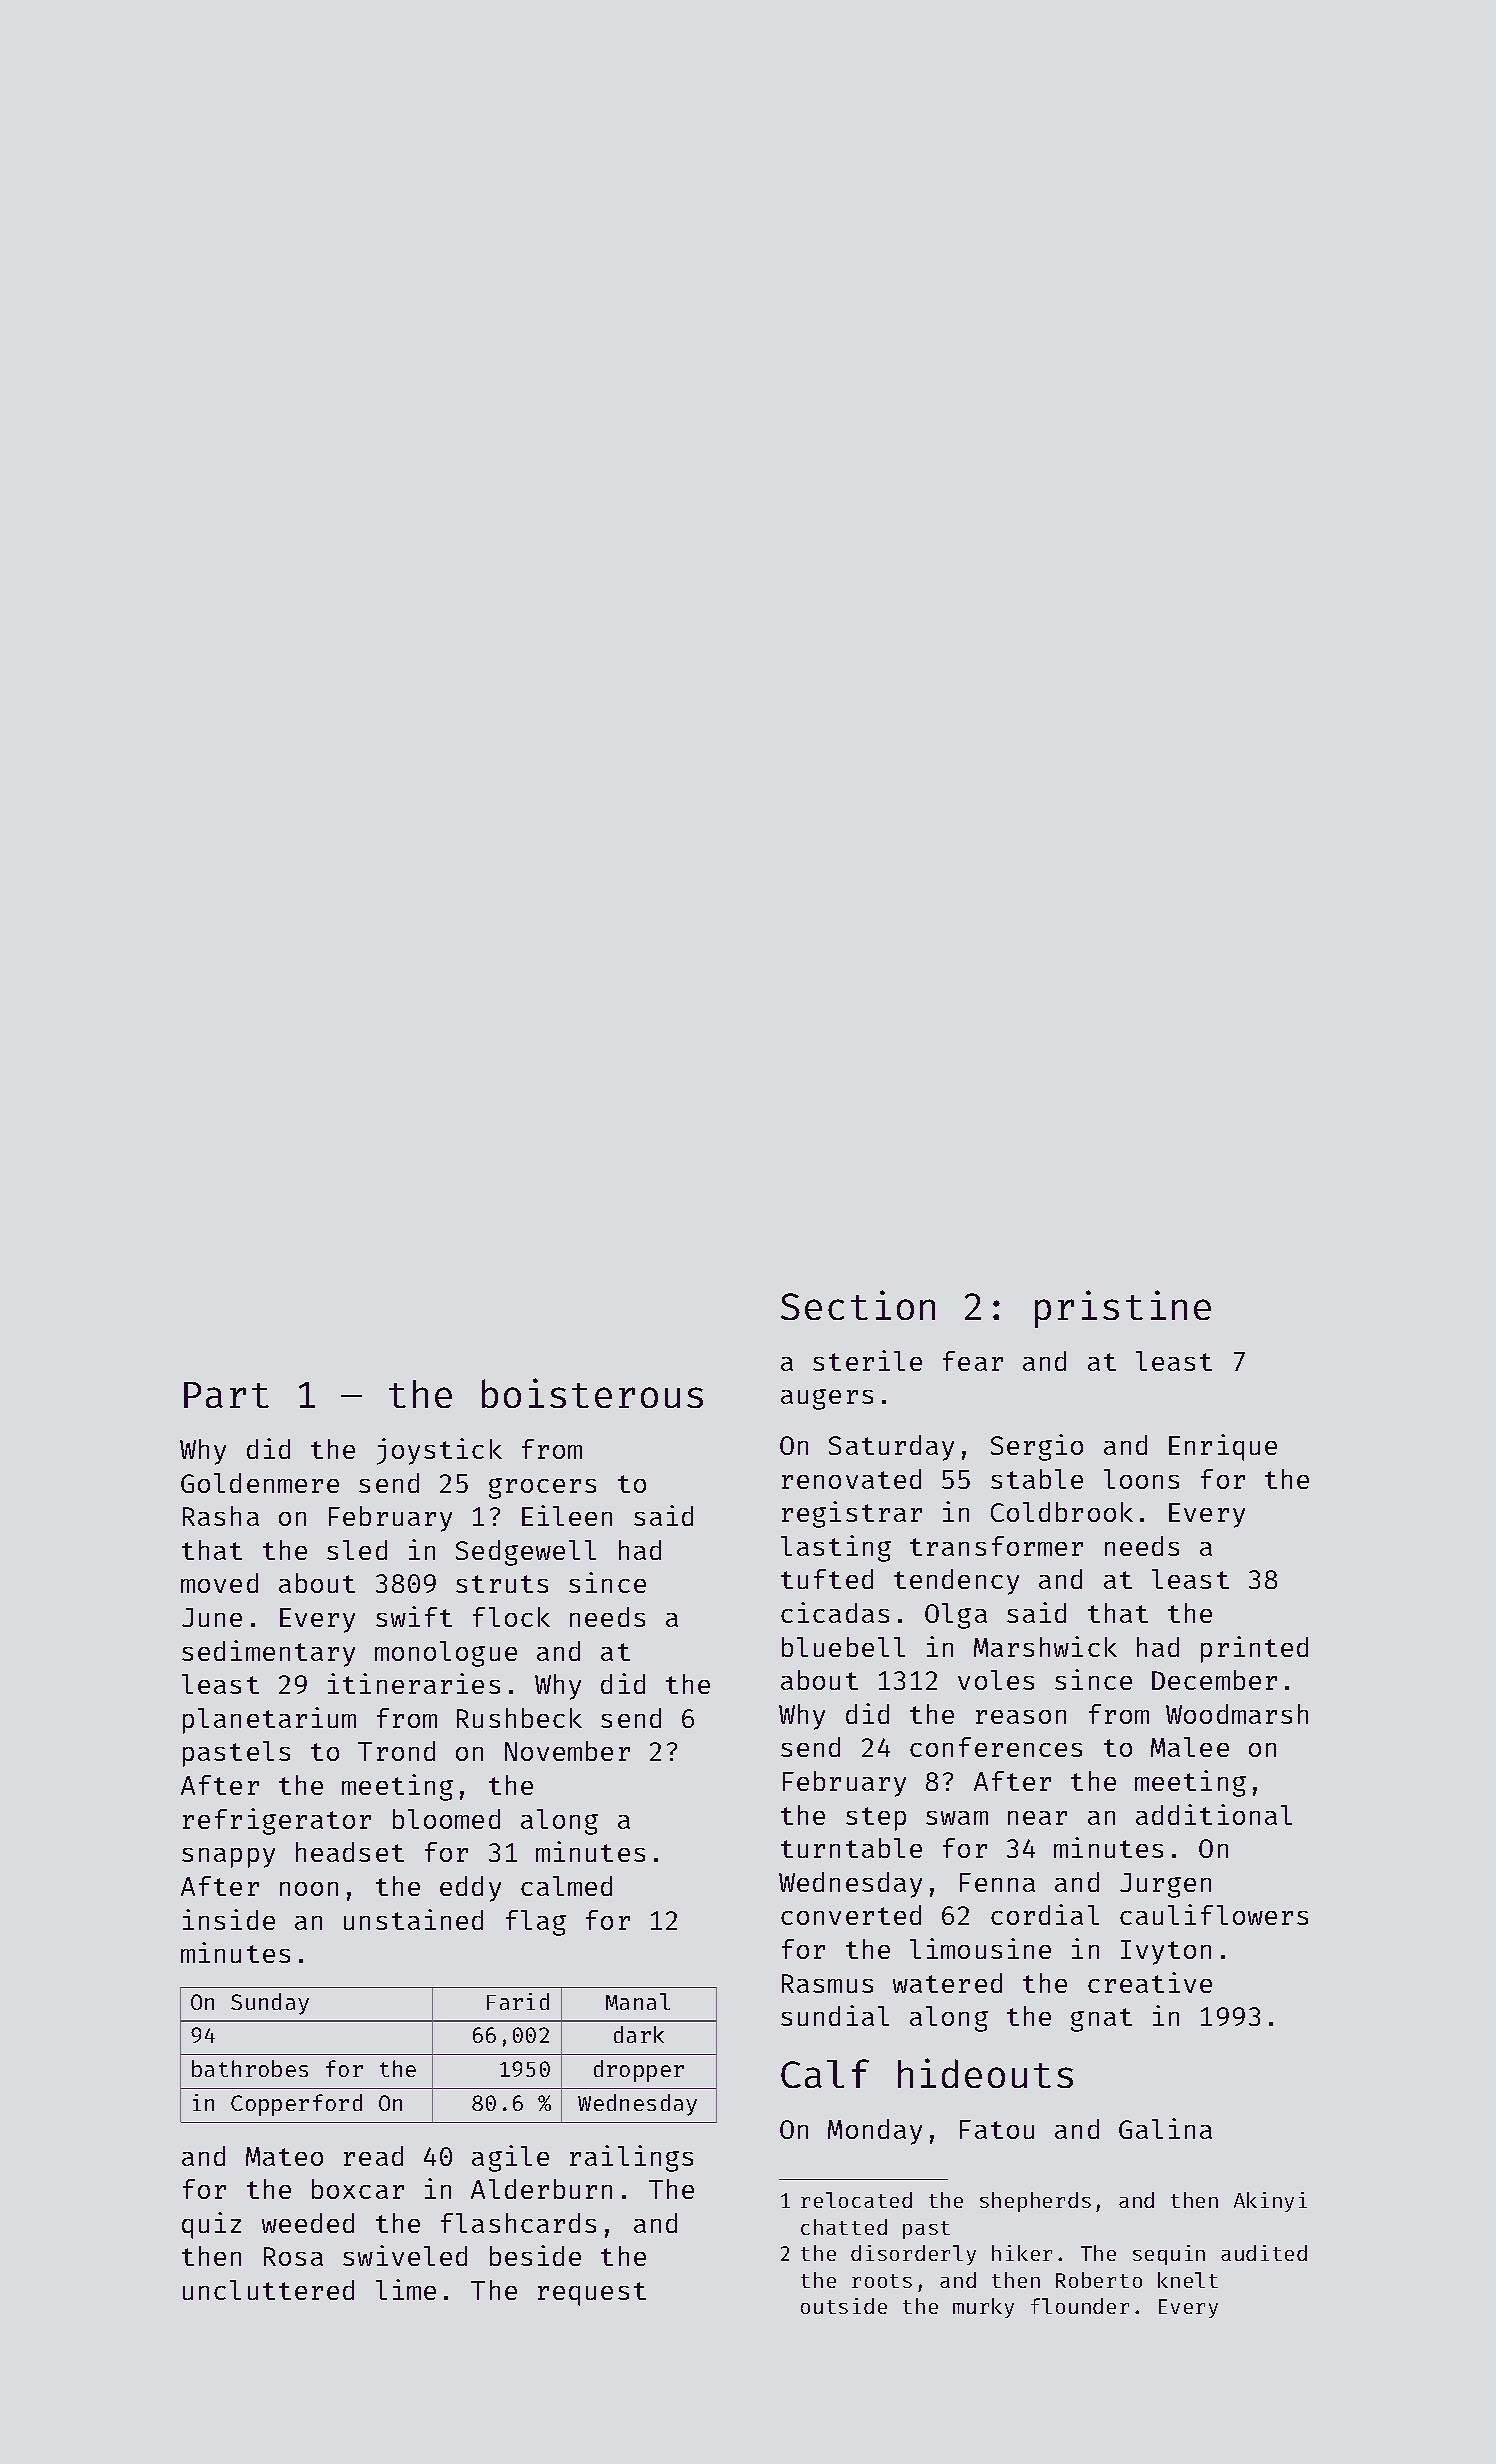  What do you see at coordinates (1045, 1646) in the image?
I see `Marshwick` at bounding box center [1045, 1646].
